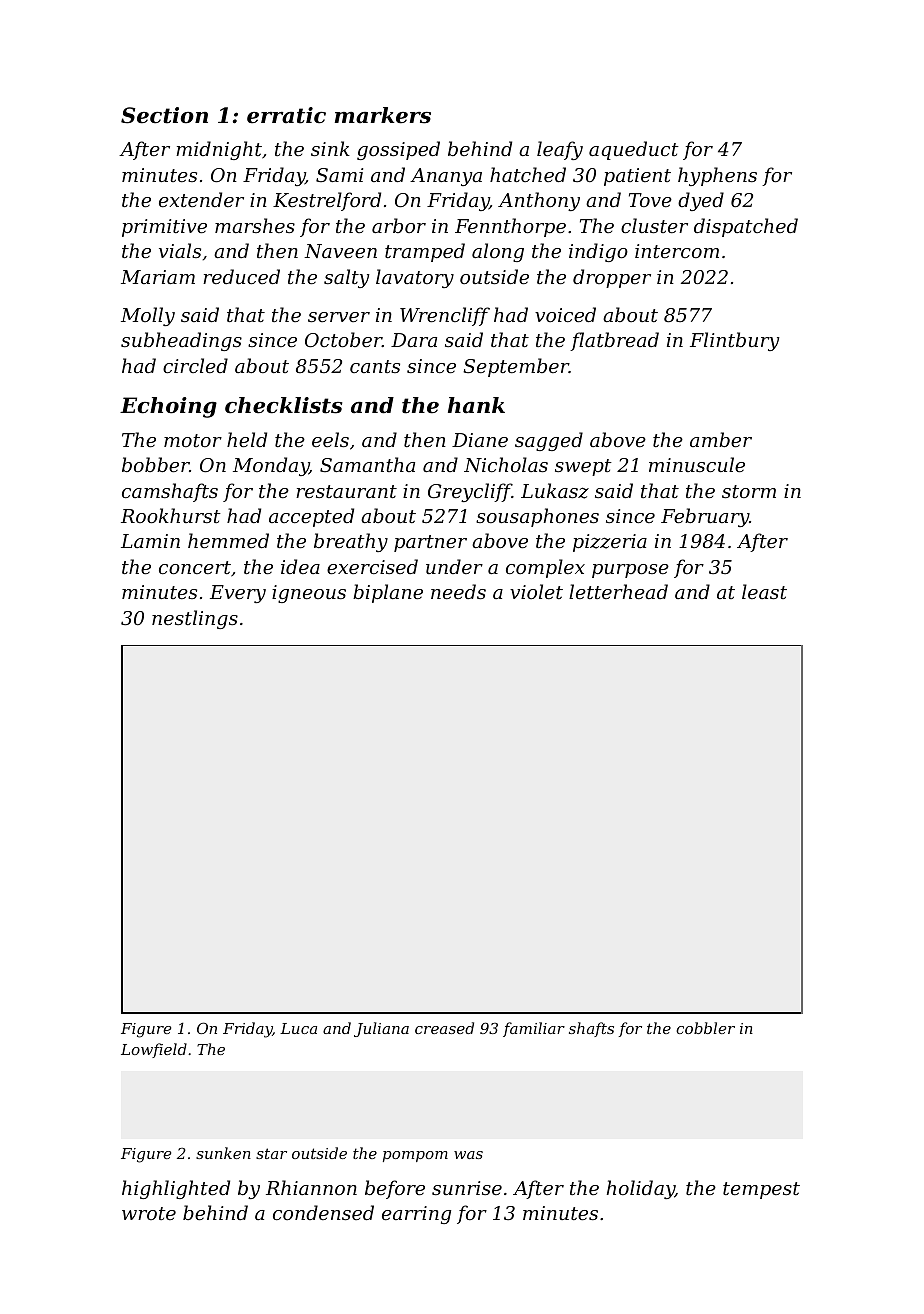 The width and height of the screenshot is (924, 1314). What do you see at coordinates (634, 150) in the screenshot?
I see `aqueduct` at bounding box center [634, 150].
